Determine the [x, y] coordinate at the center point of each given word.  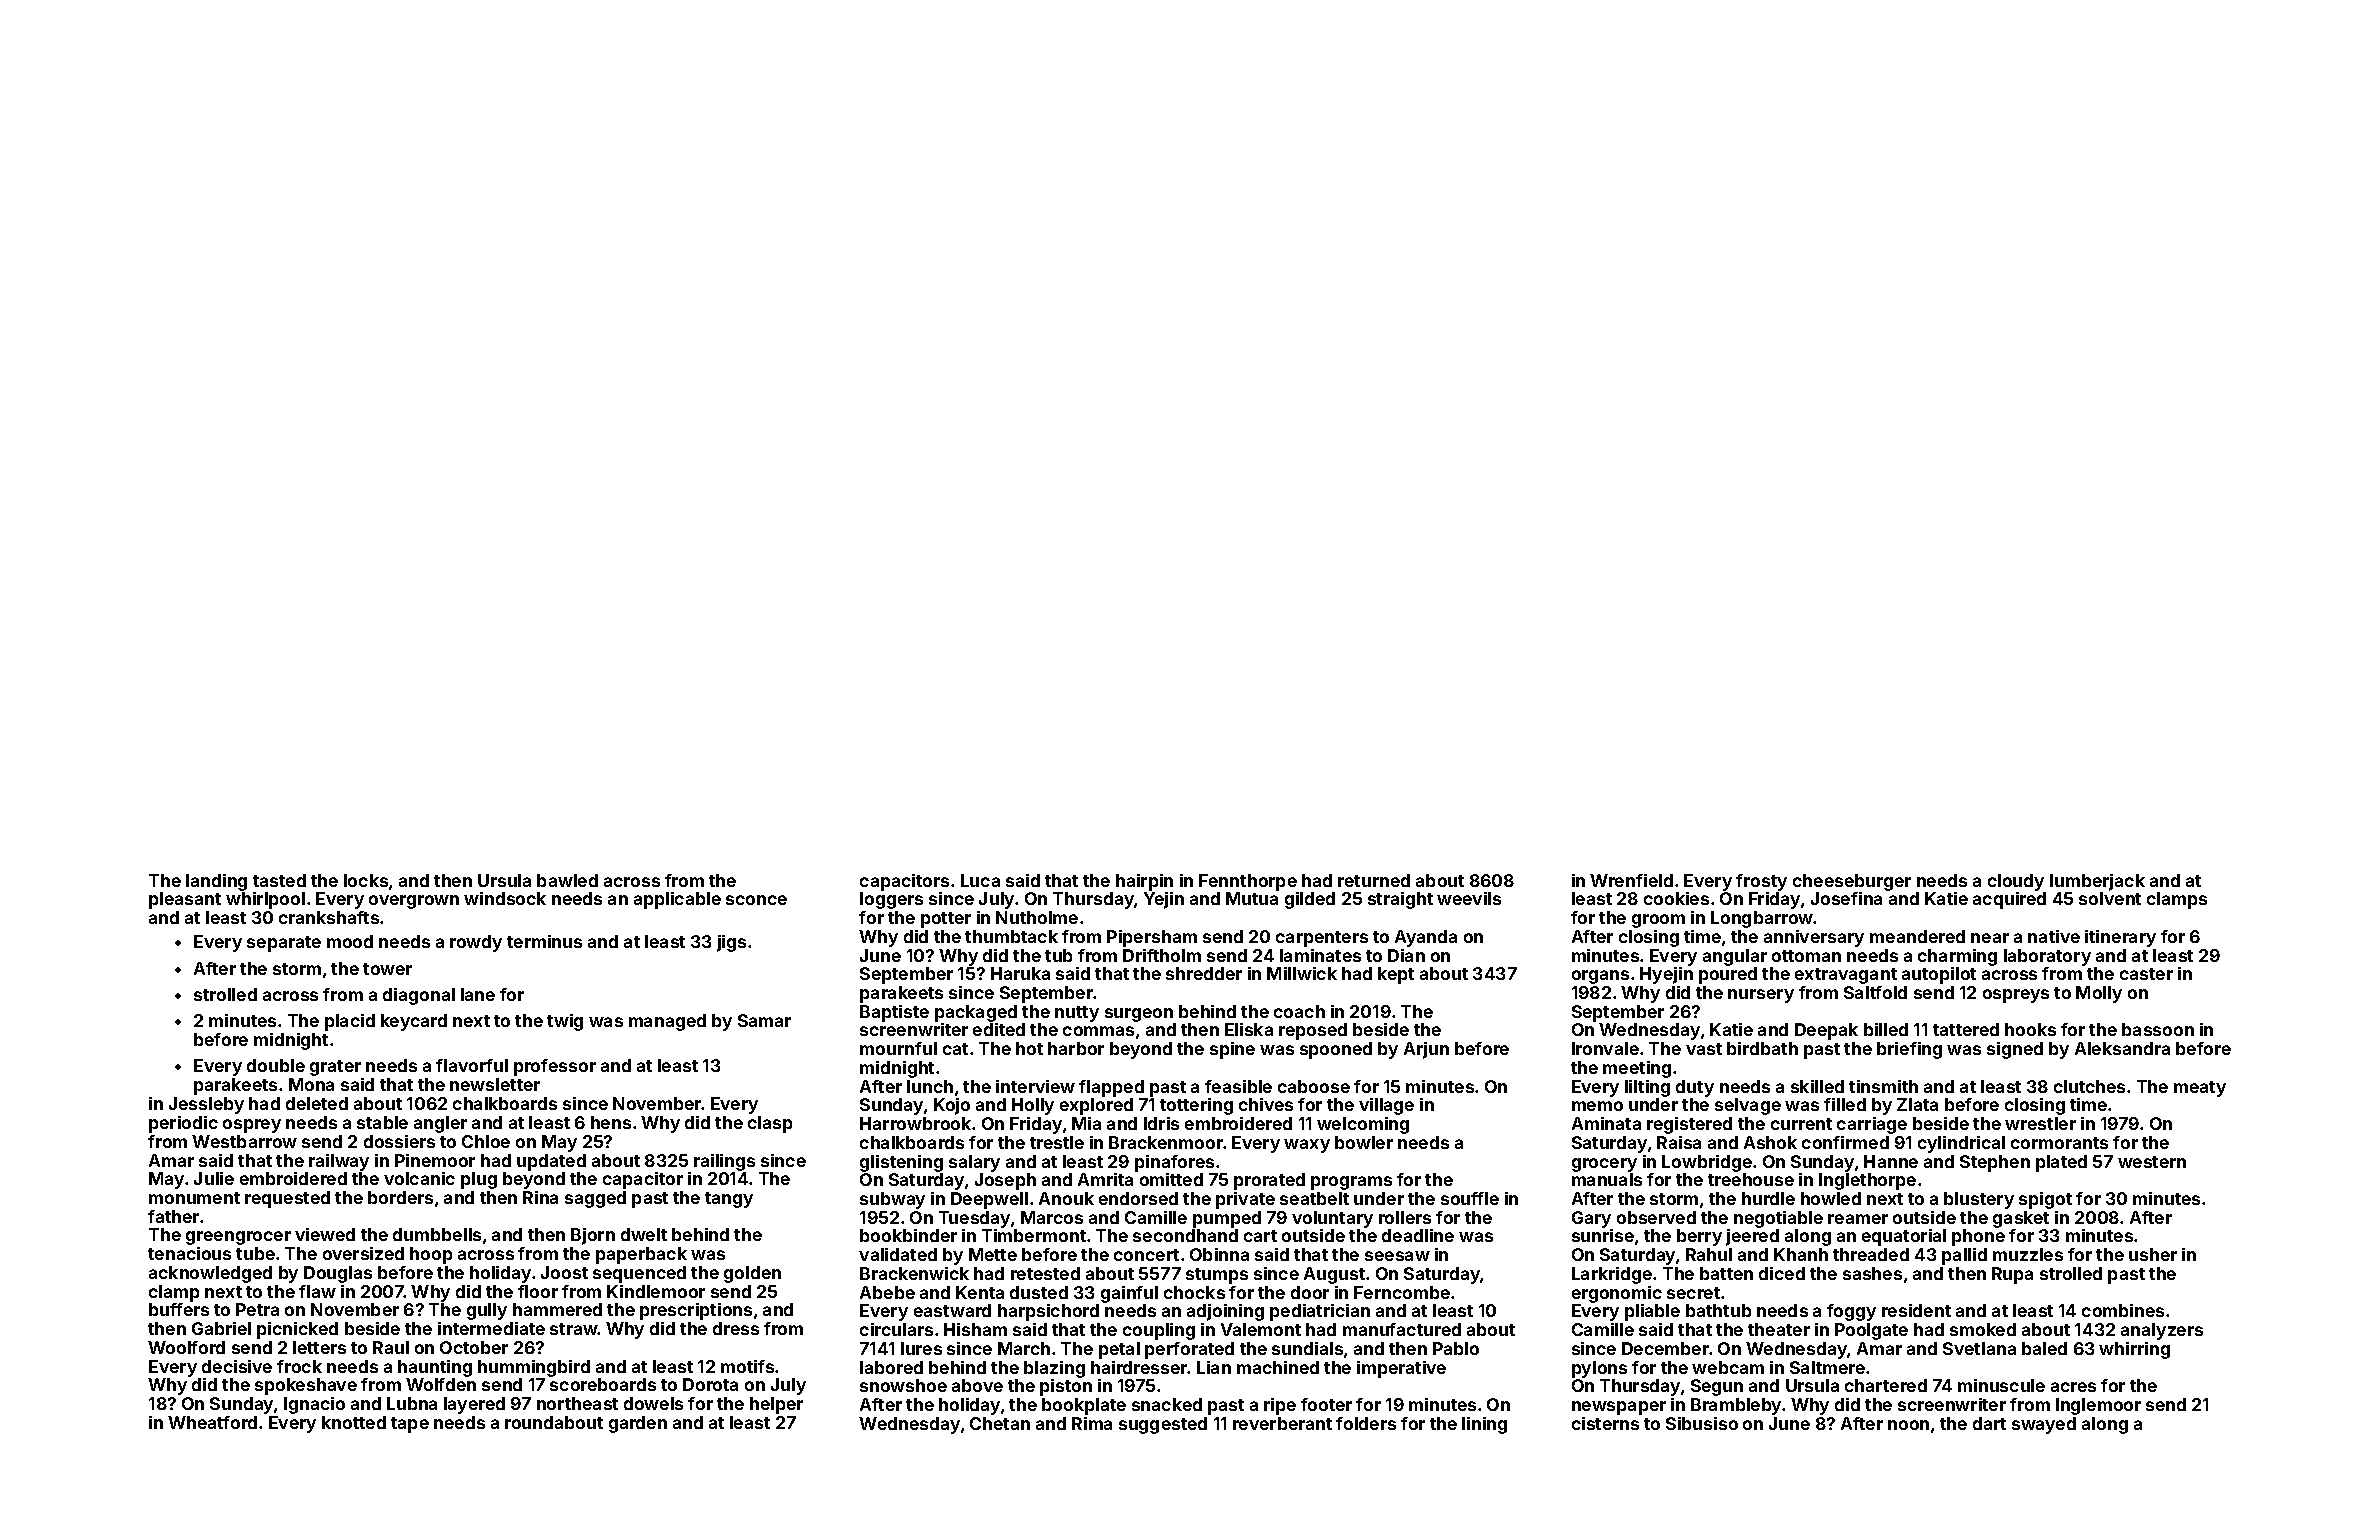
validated [898, 1254]
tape [410, 1425]
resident [1916, 1310]
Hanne [1891, 1161]
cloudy [2016, 882]
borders [400, 1197]
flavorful [472, 1065]
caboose [1314, 1086]
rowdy [476, 943]
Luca [980, 880]
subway [892, 1200]
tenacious [189, 1253]
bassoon [2158, 1029]
